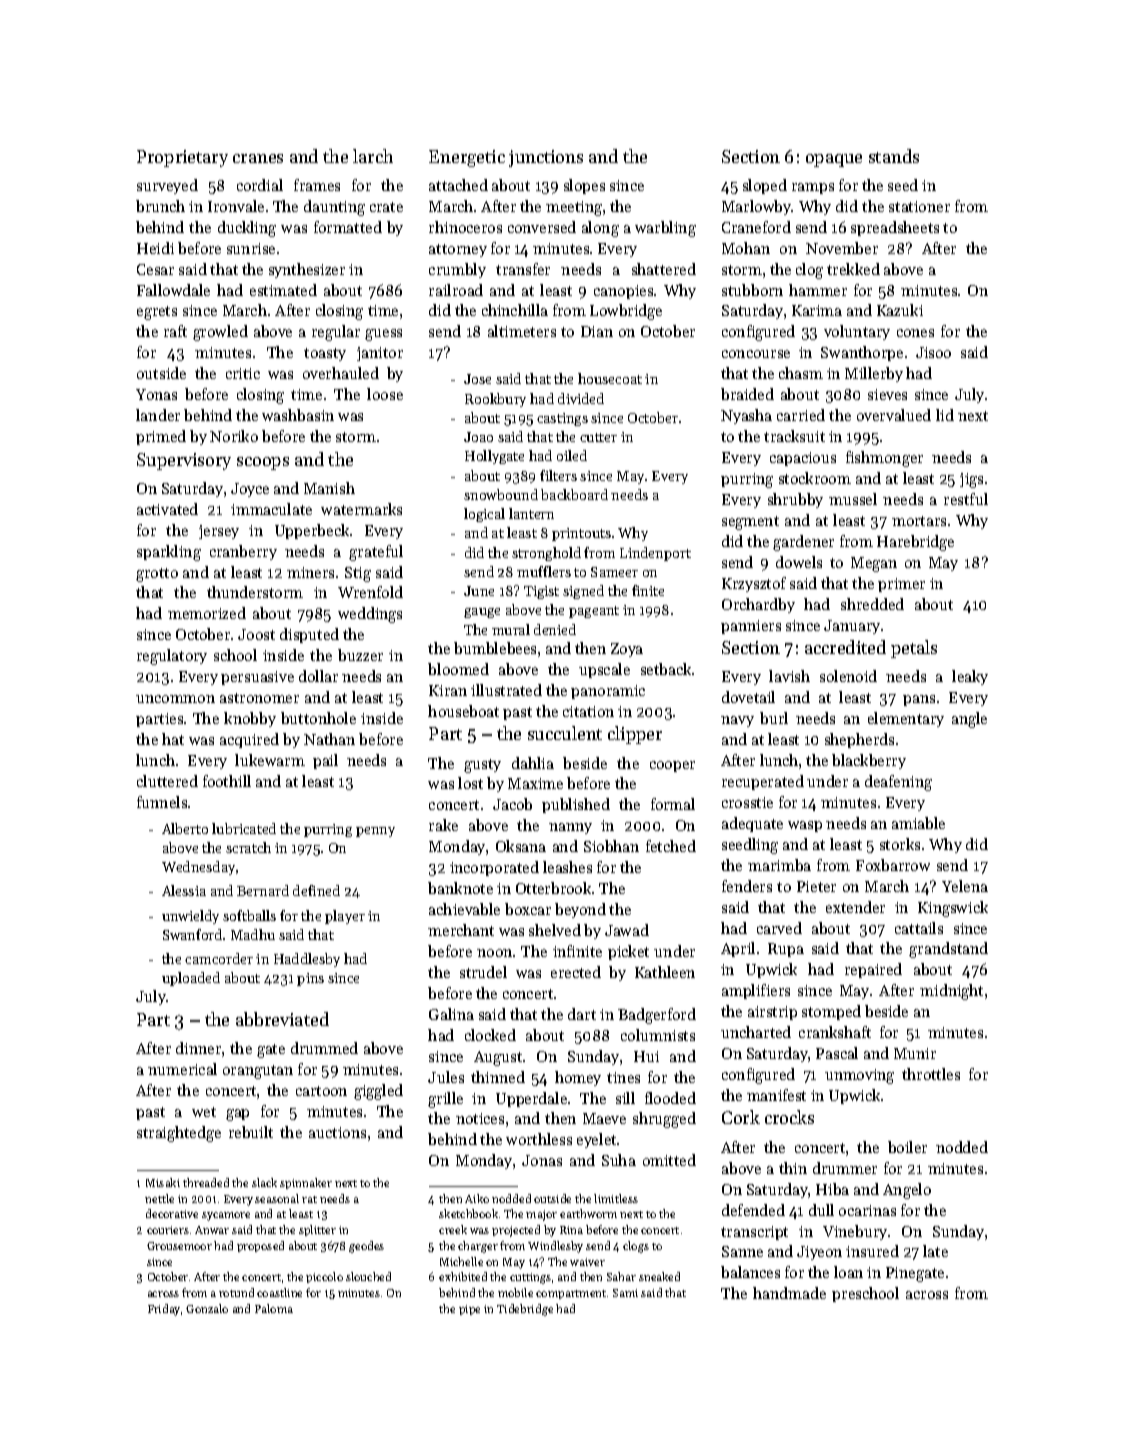 Image resolution: width=1125 pixels, height=1456 pixels. Describe the element at coordinates (172, 657) in the screenshot. I see `regulatory` at that location.
